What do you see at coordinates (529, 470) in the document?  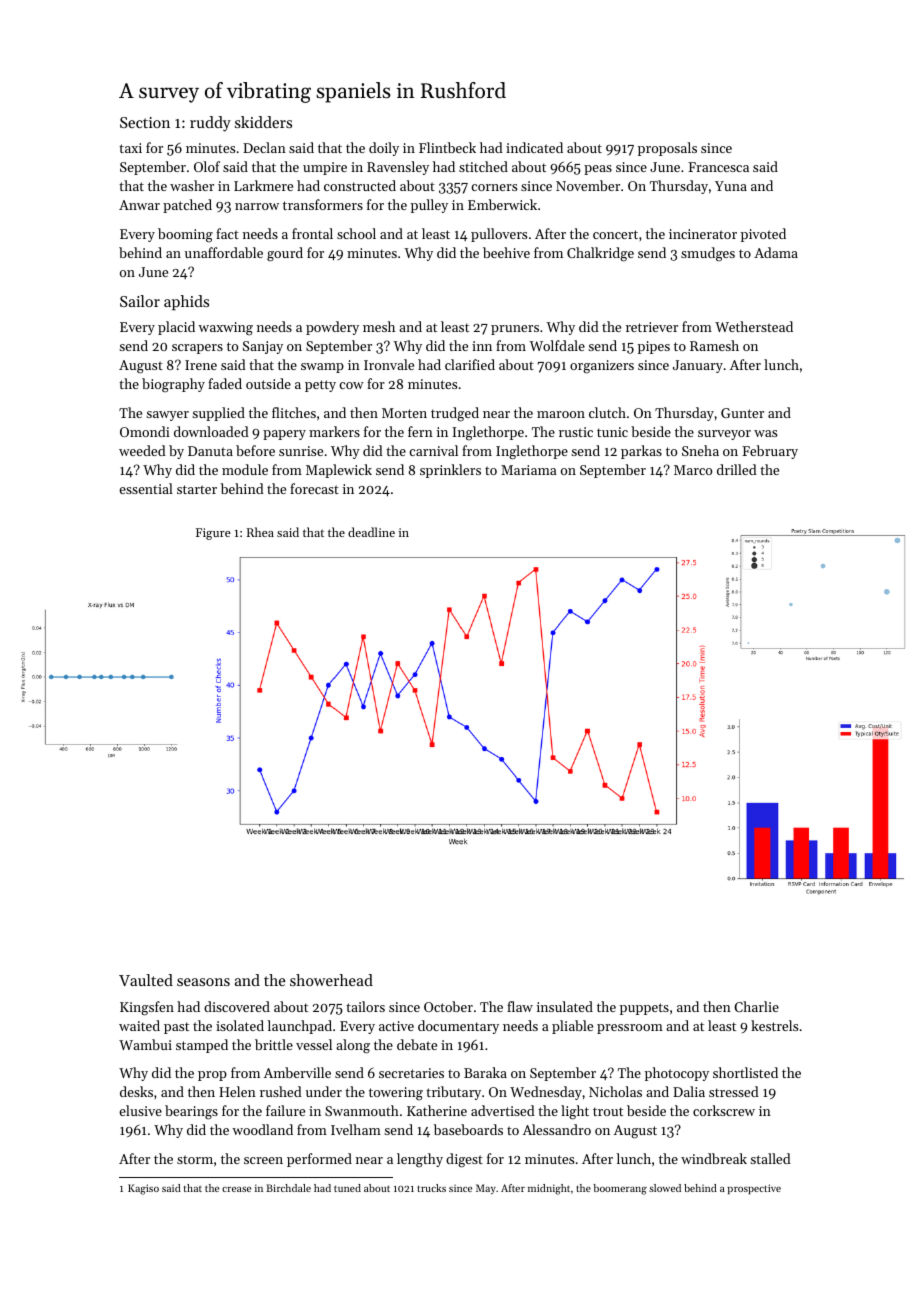 I see `Mariama` at bounding box center [529, 470].
